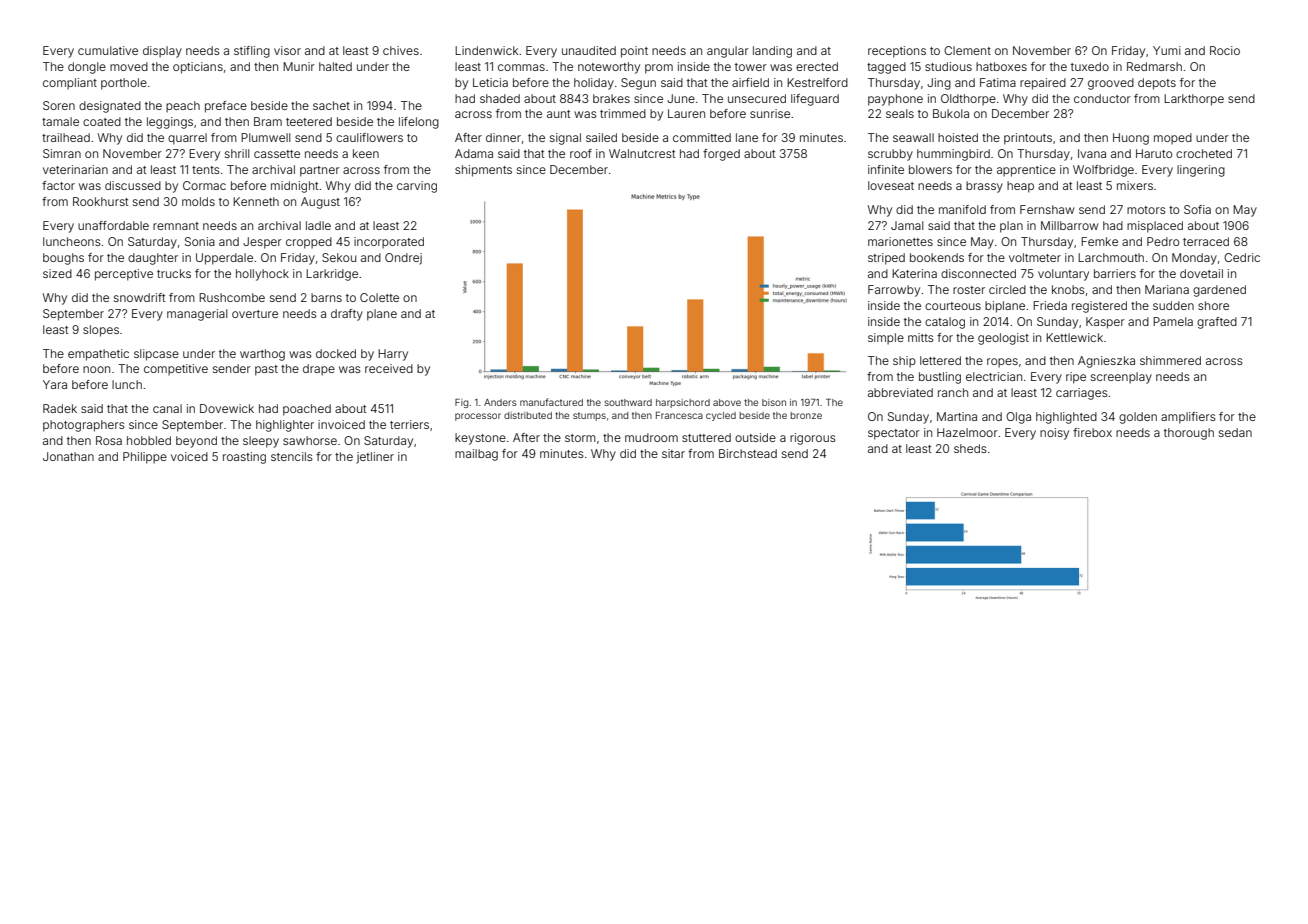 This document has height=924, width=1308. Describe the element at coordinates (198, 68) in the document. I see `opticians` at that location.
